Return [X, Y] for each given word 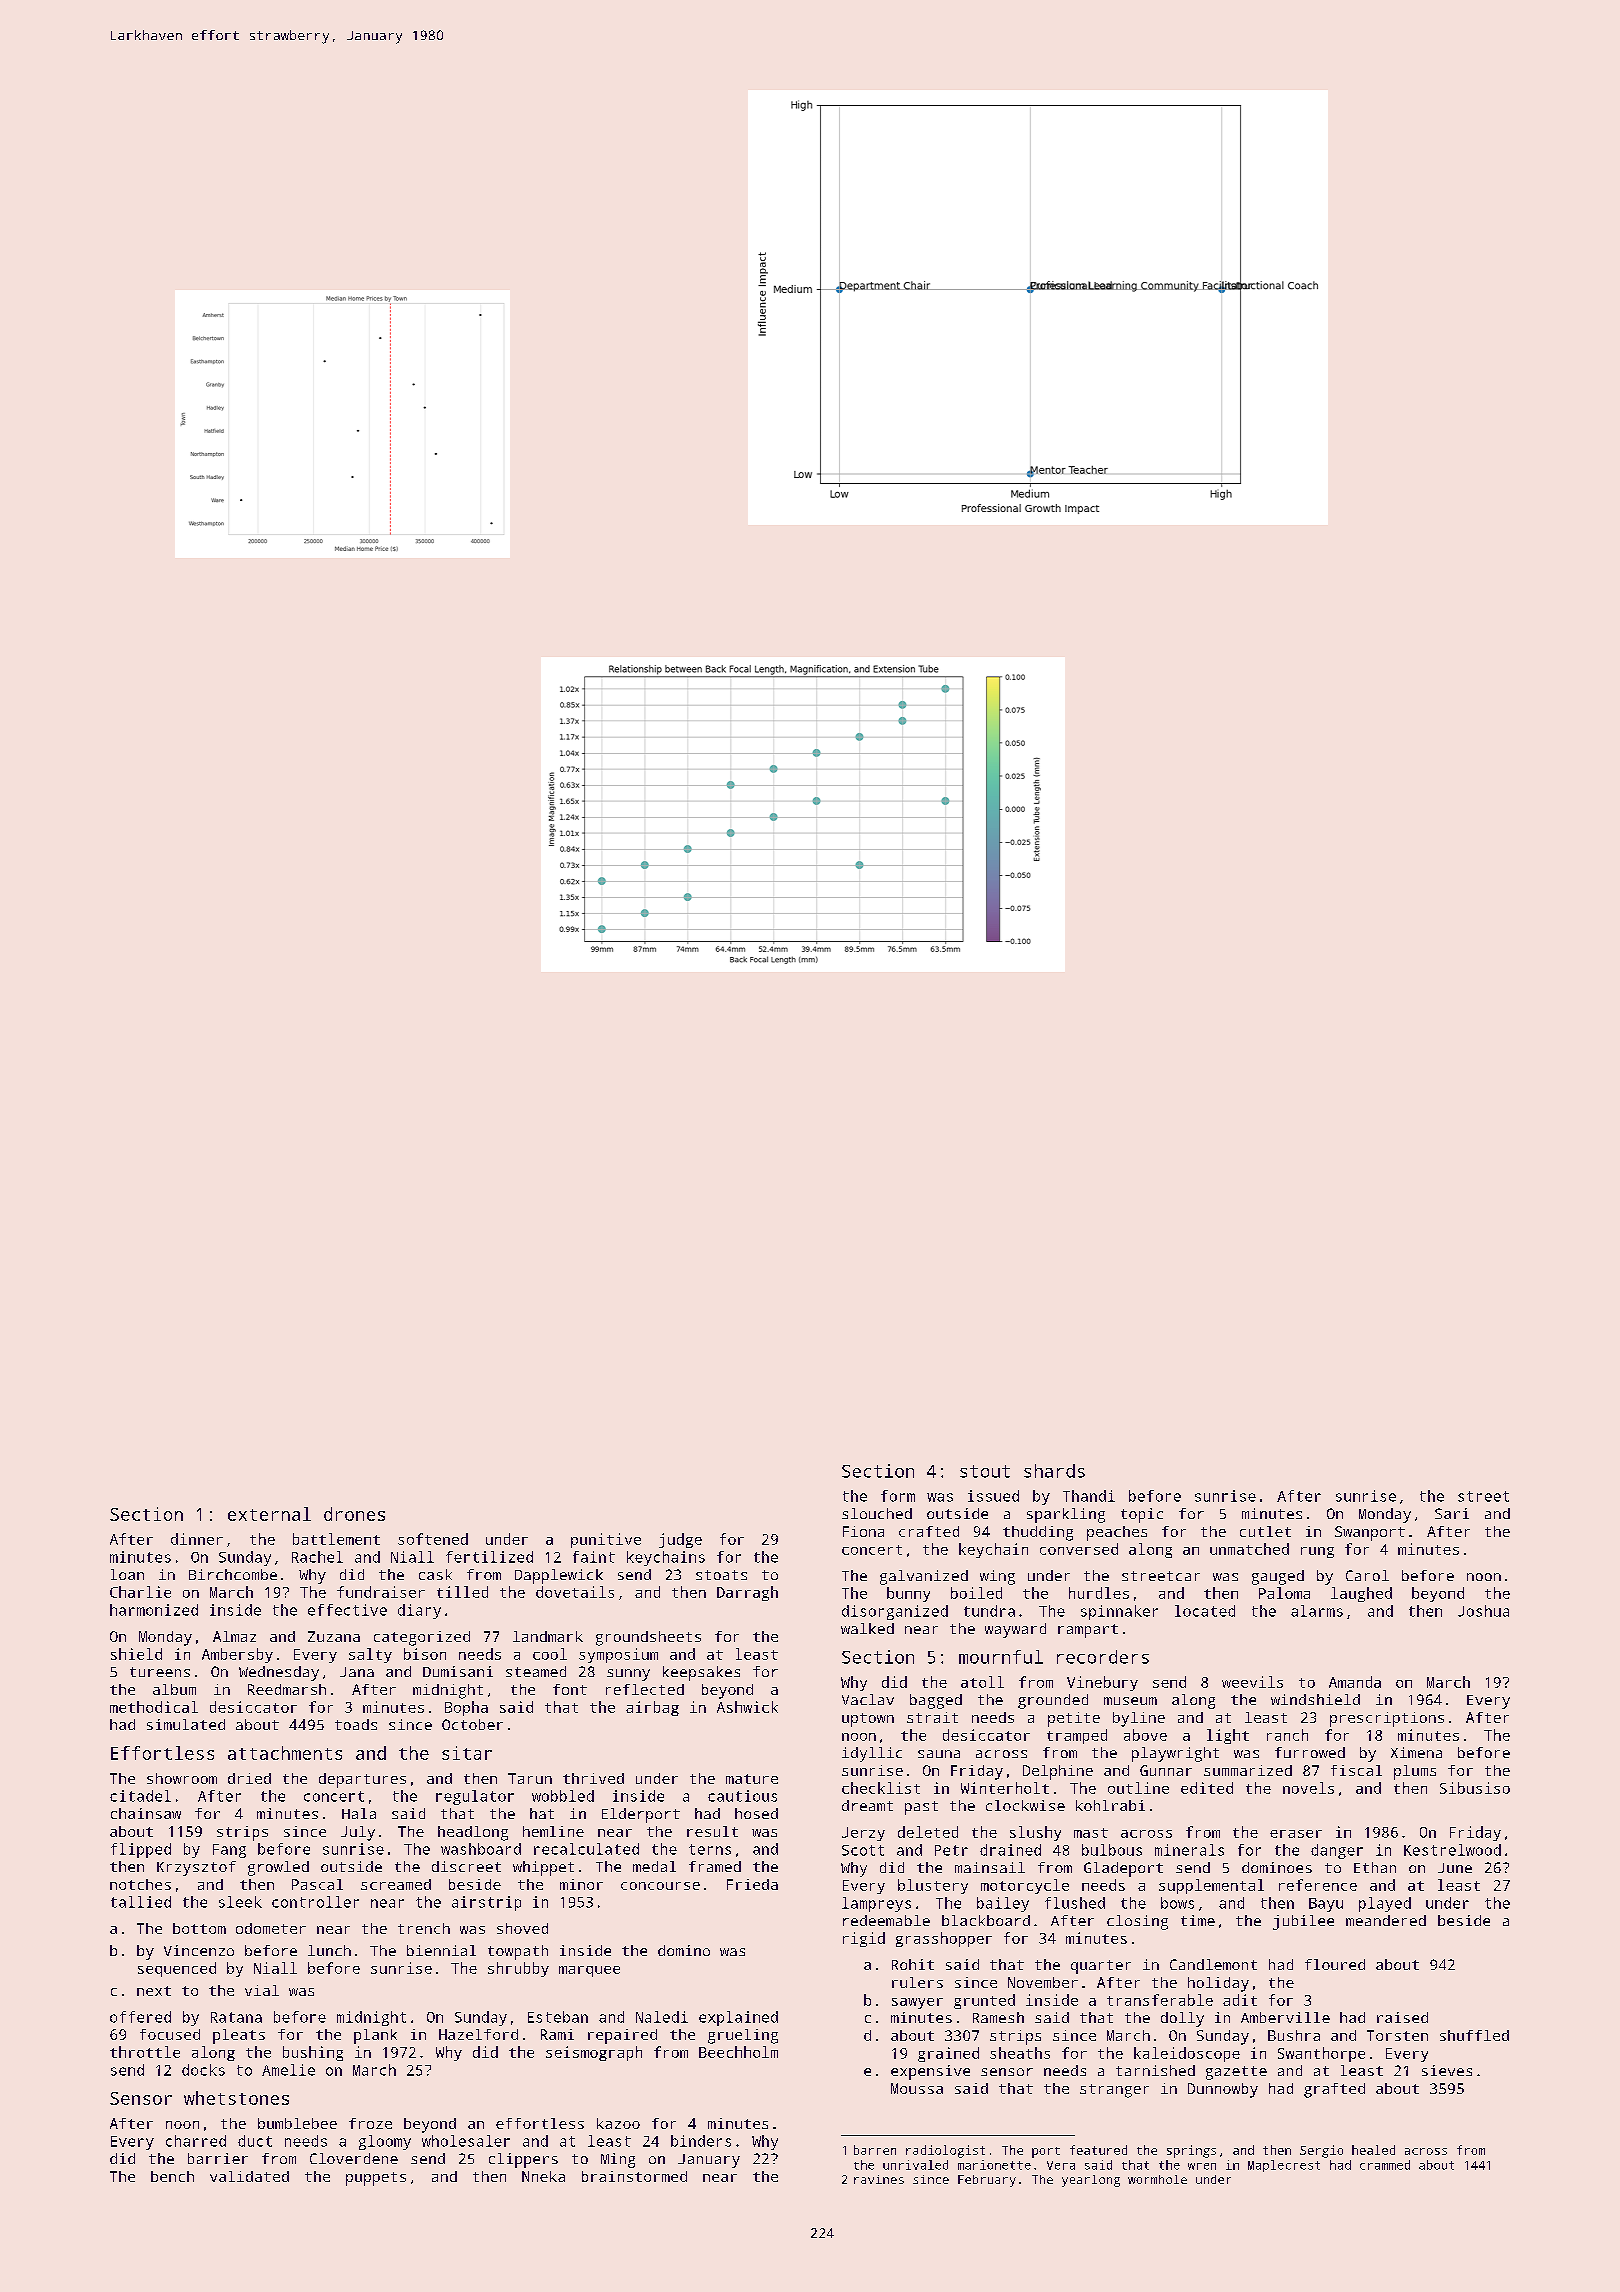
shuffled [1474, 2035]
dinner [197, 1539]
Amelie [288, 2070]
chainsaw [146, 1813]
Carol [1367, 1575]
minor [581, 1884]
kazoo [618, 2123]
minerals [1189, 1850]
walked [867, 1628]
